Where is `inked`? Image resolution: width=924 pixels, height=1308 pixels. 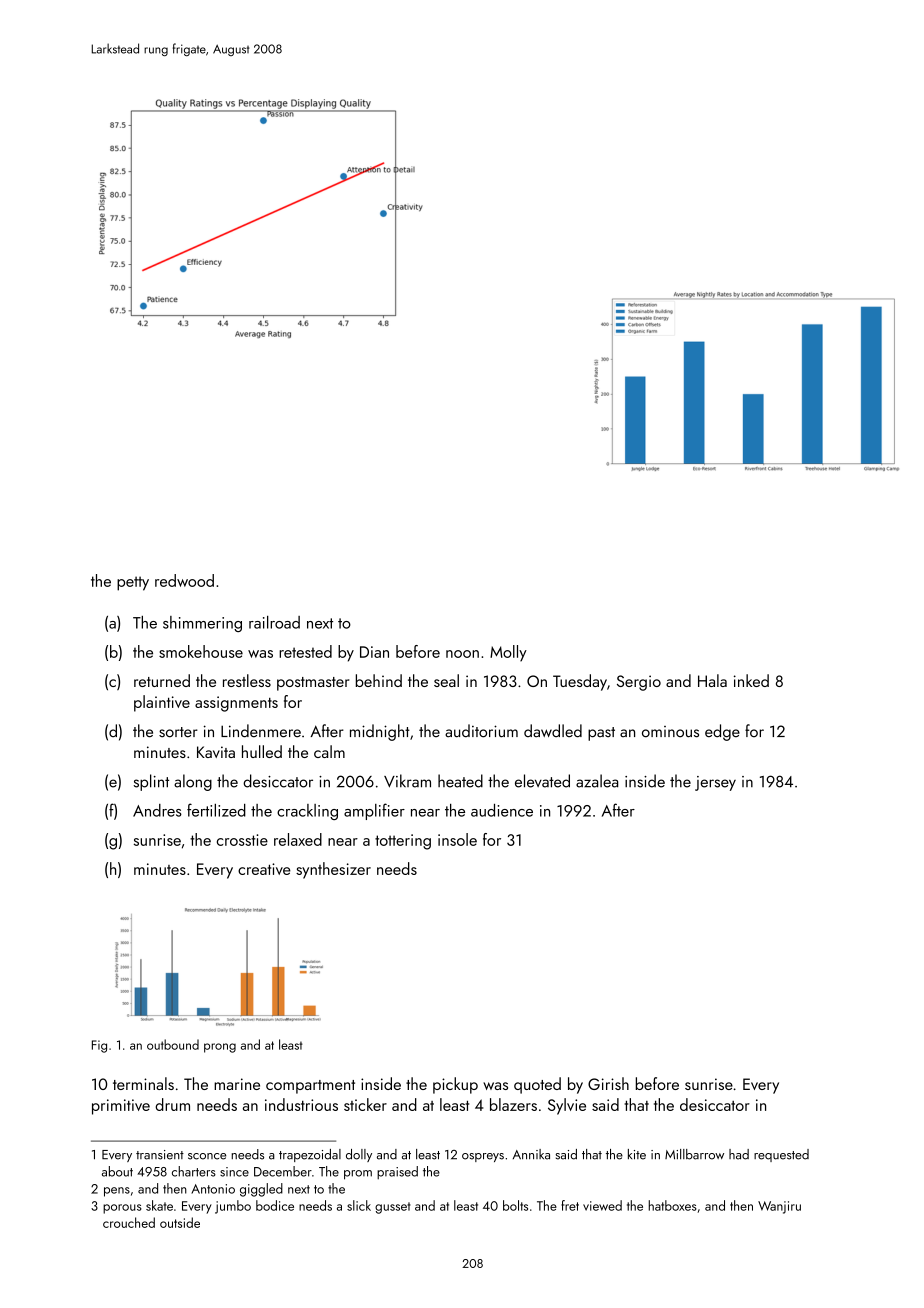 inked is located at coordinates (751, 680).
